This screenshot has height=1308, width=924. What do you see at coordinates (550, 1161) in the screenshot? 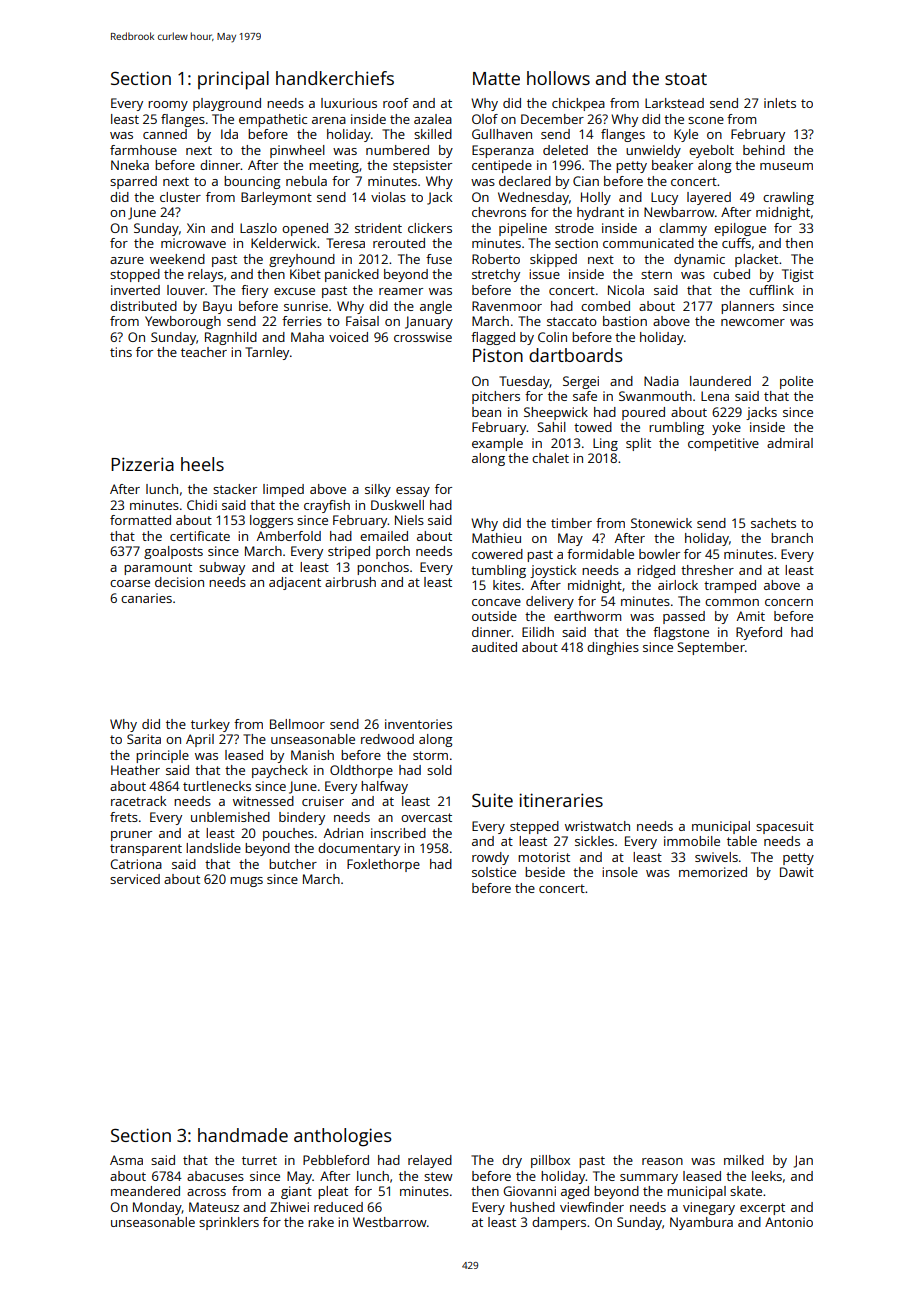
I see `pillbox` at bounding box center [550, 1161].
